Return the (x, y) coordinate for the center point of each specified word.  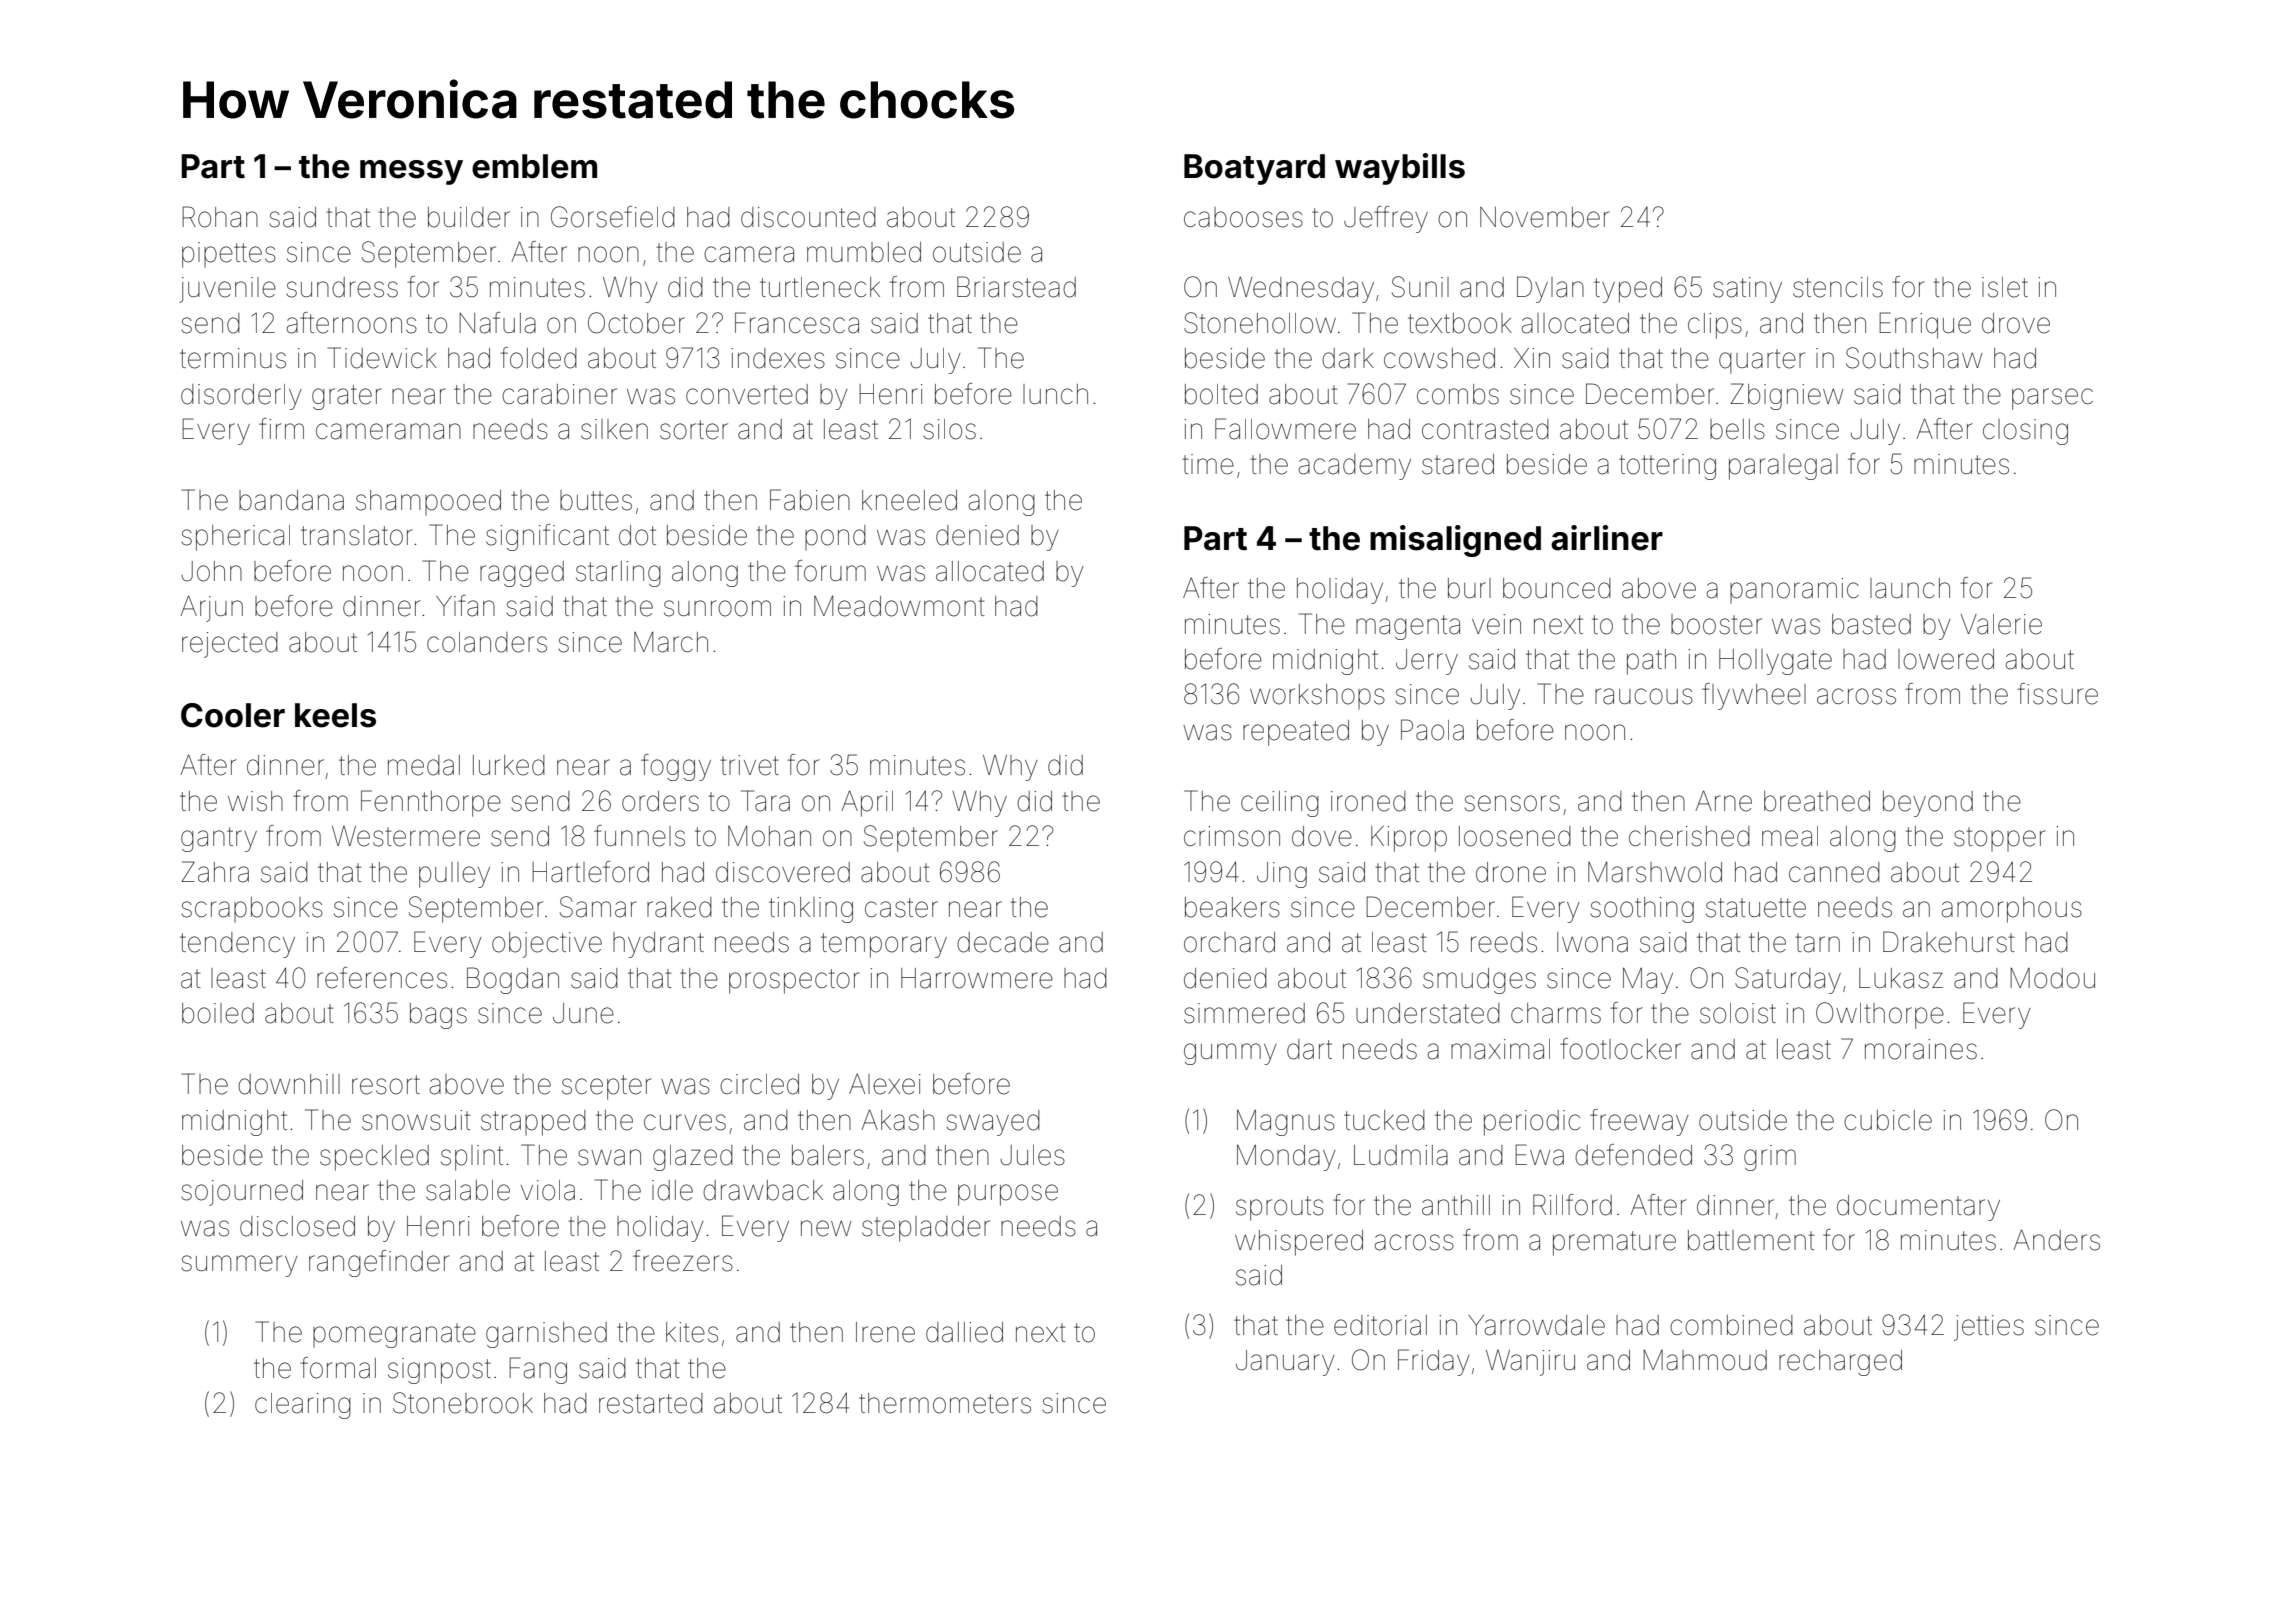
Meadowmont (899, 606)
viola (548, 1190)
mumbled (864, 252)
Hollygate (1775, 662)
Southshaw (1914, 358)
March (671, 642)
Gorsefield (613, 217)
